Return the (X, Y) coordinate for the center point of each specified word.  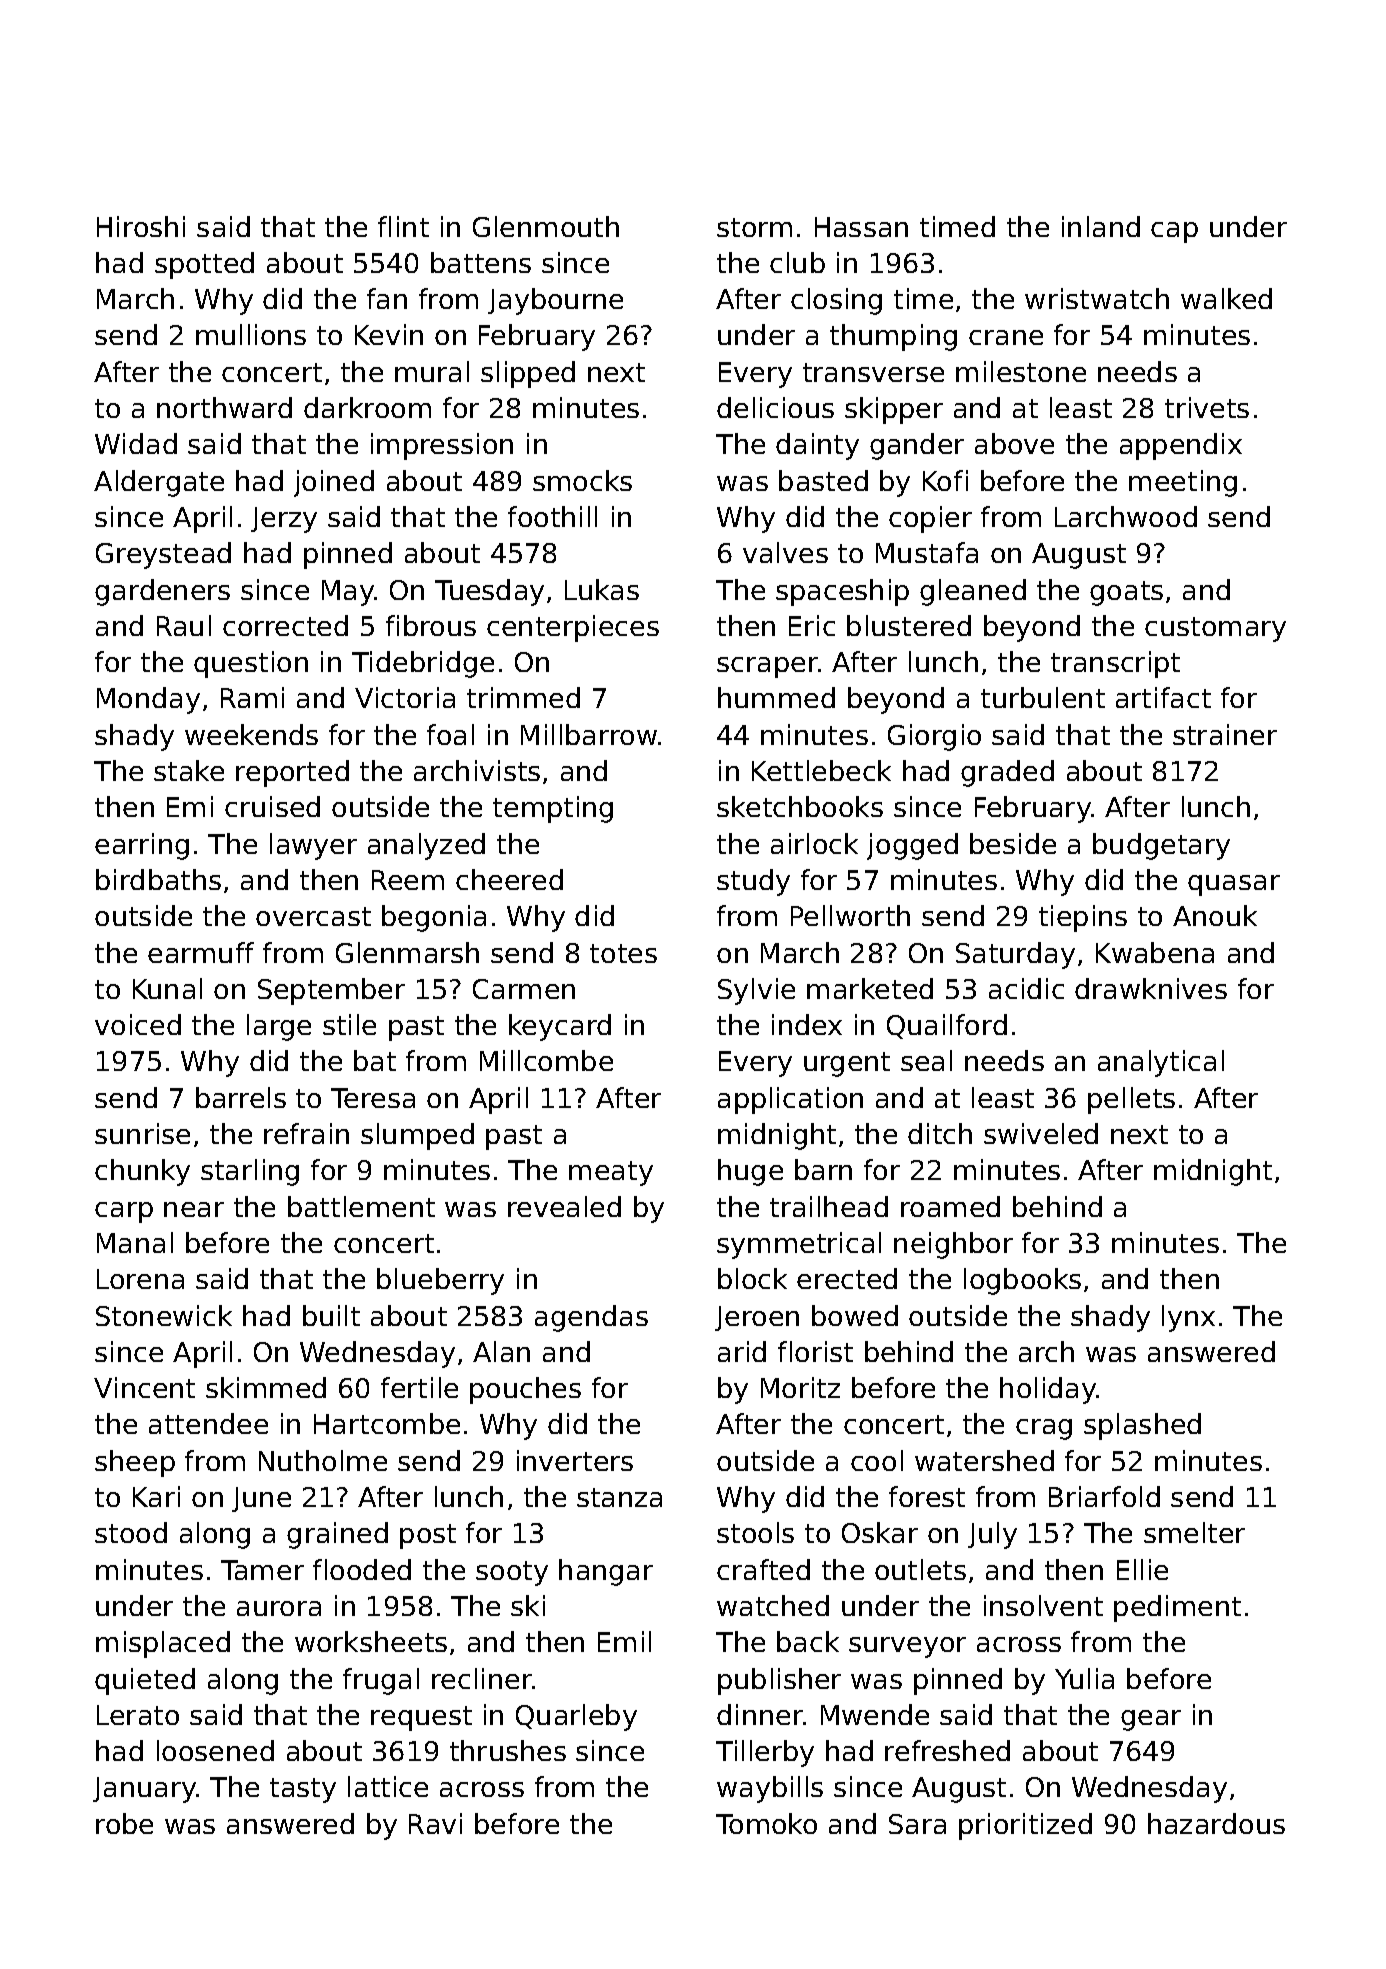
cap (1174, 232)
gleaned (973, 592)
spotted (204, 265)
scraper (767, 667)
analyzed (426, 846)
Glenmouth (546, 226)
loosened (215, 1750)
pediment (1177, 1608)
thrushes (508, 1750)
